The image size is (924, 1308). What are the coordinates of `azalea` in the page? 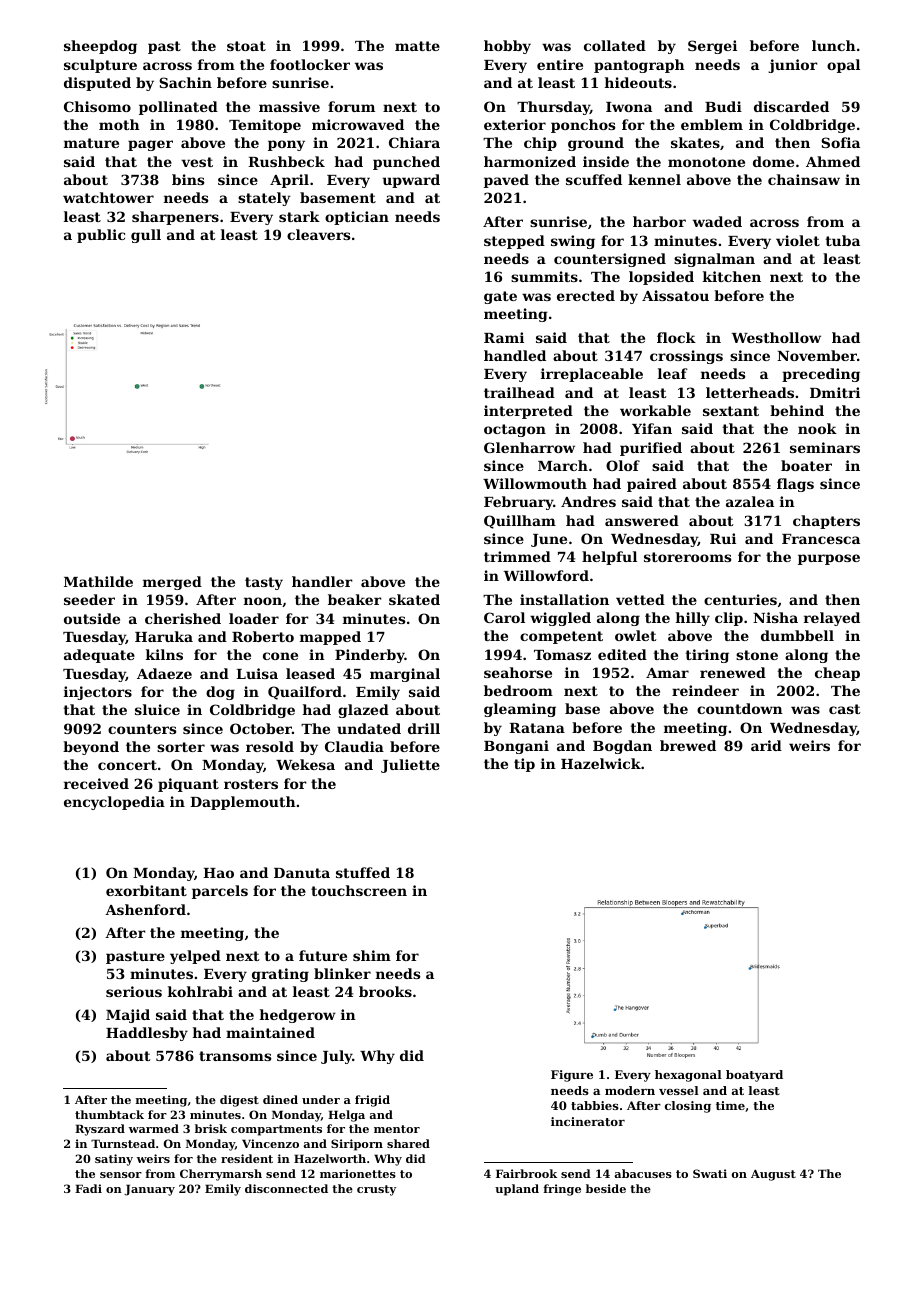 It's located at (750, 501).
